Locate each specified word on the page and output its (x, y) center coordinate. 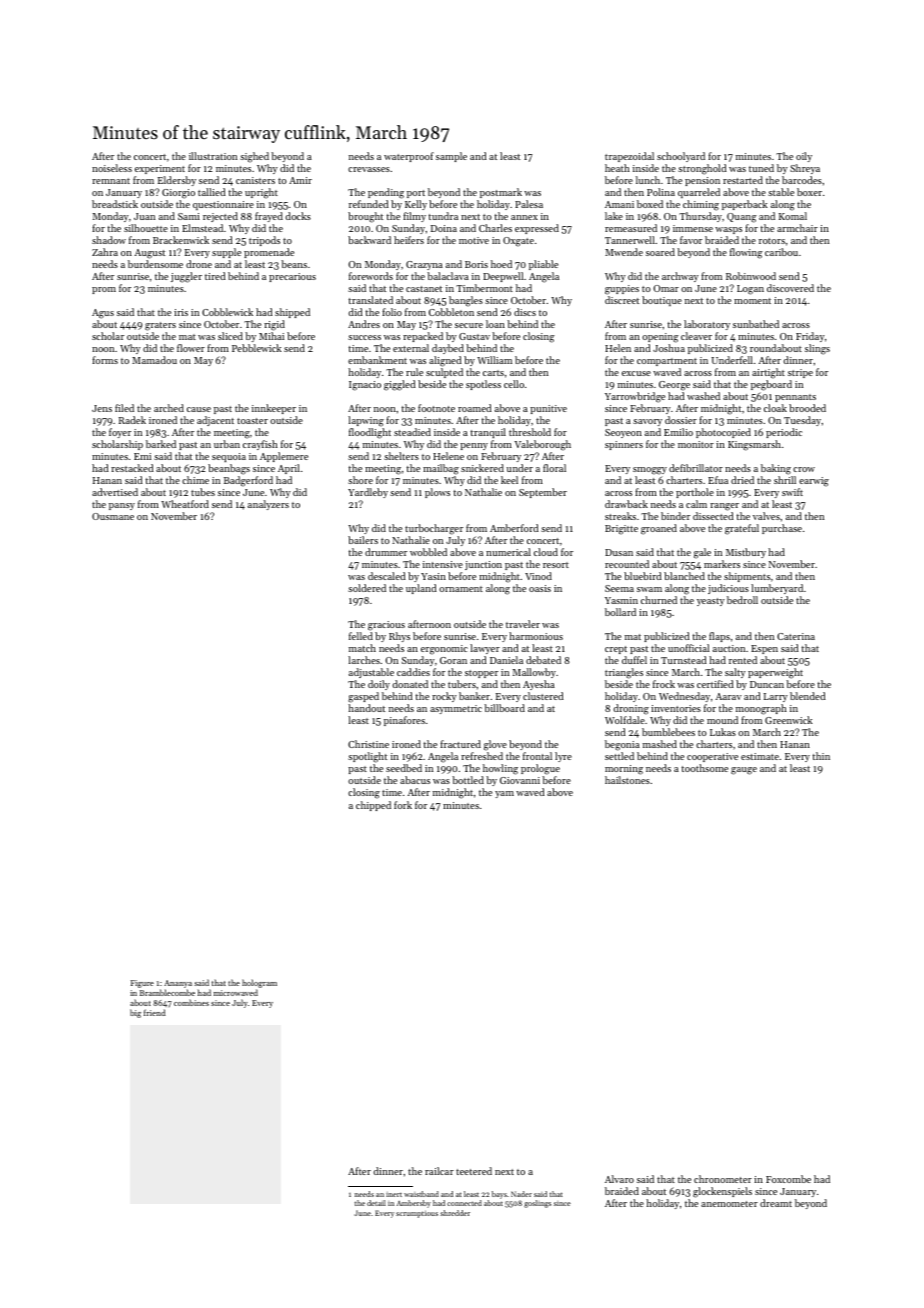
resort (556, 565)
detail (376, 1203)
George (674, 386)
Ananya (178, 984)
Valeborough (542, 445)
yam (504, 794)
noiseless (112, 168)
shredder (455, 1213)
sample (451, 157)
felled (361, 636)
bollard (620, 612)
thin (821, 756)
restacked (132, 468)
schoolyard (681, 157)
